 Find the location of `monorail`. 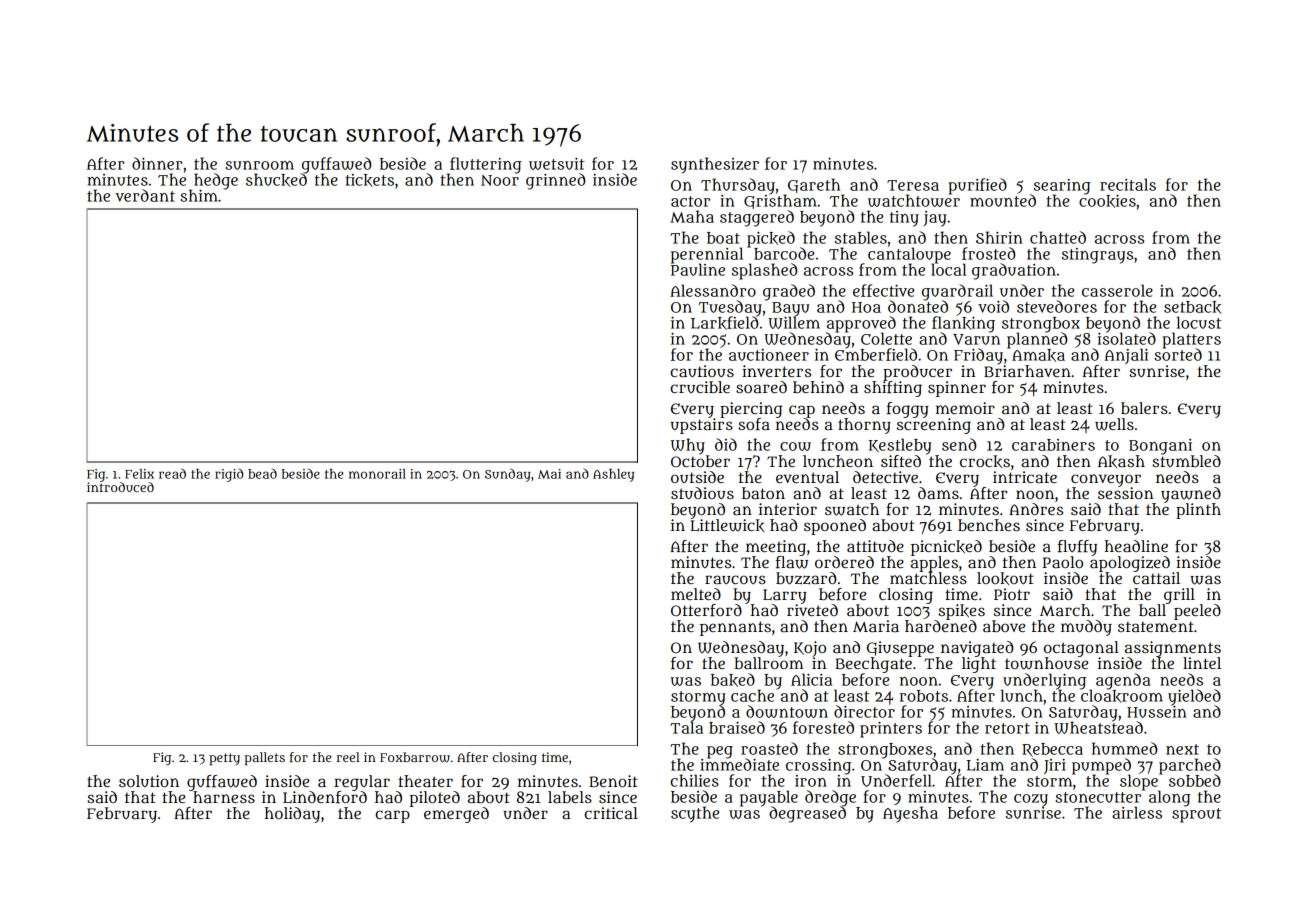

monorail is located at coordinates (377, 474).
